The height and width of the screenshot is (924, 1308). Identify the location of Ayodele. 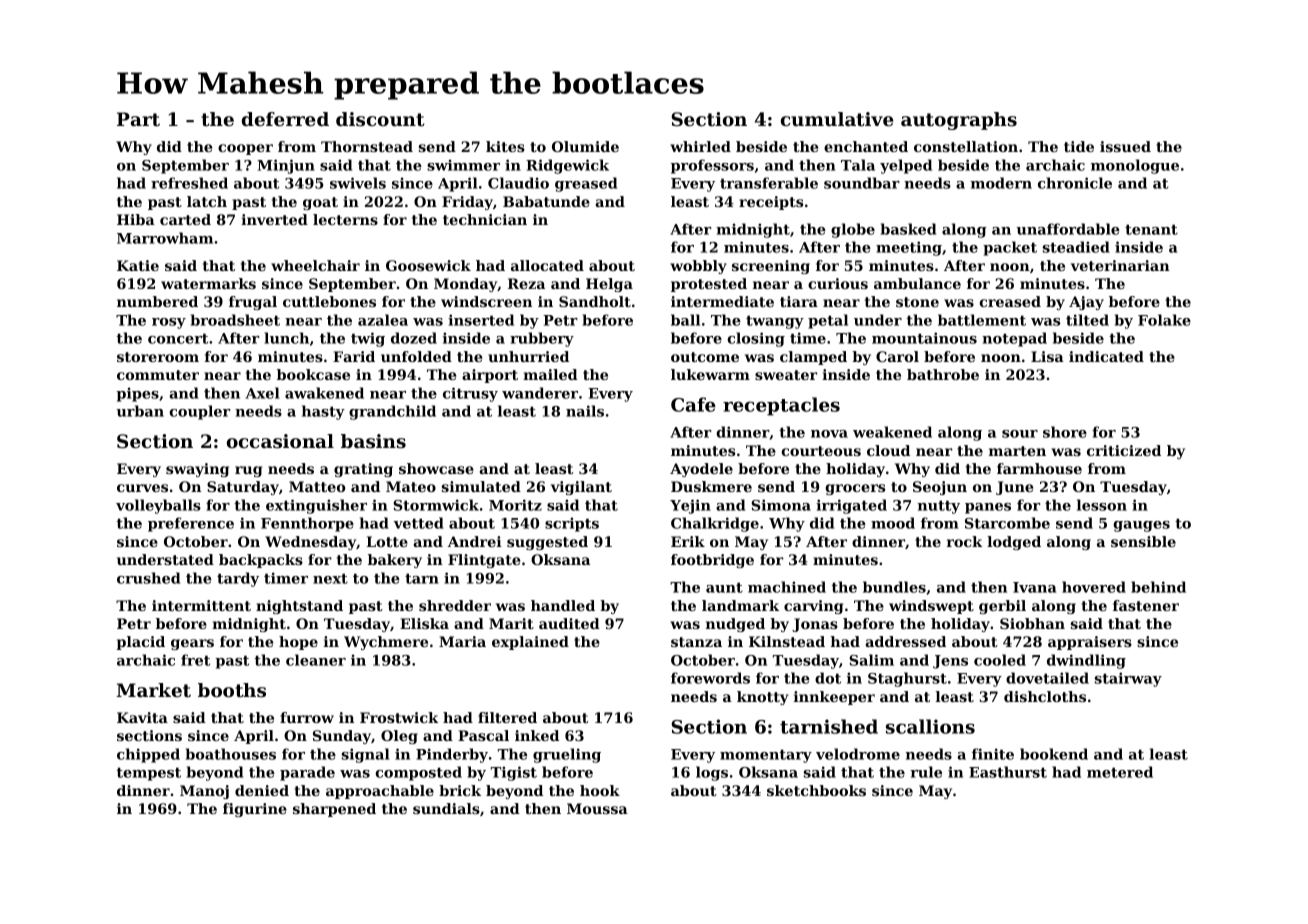
(701, 470).
